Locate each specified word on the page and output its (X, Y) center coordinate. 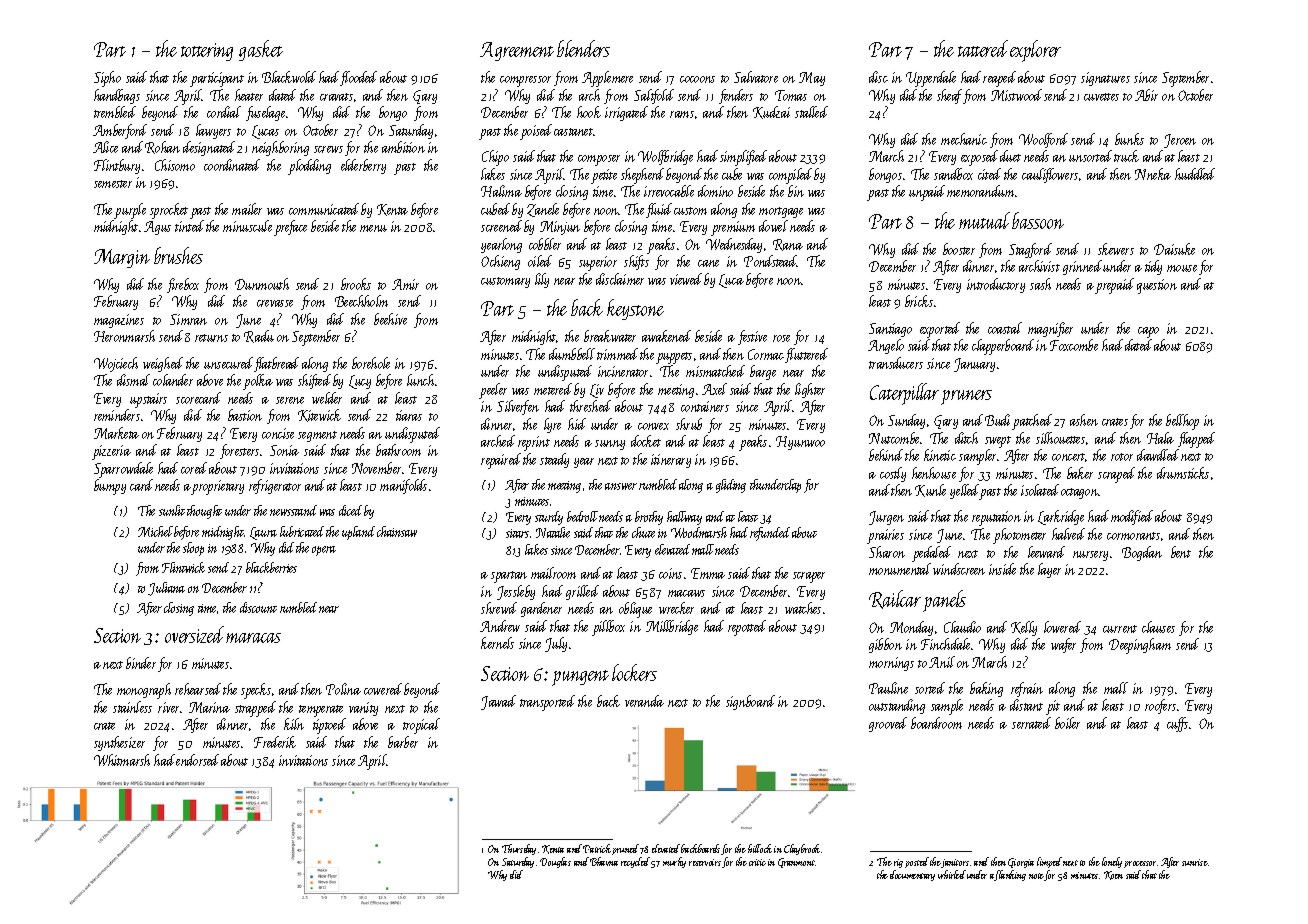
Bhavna (604, 861)
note (1037, 877)
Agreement (517, 51)
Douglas (555, 862)
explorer (1035, 51)
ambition (403, 147)
